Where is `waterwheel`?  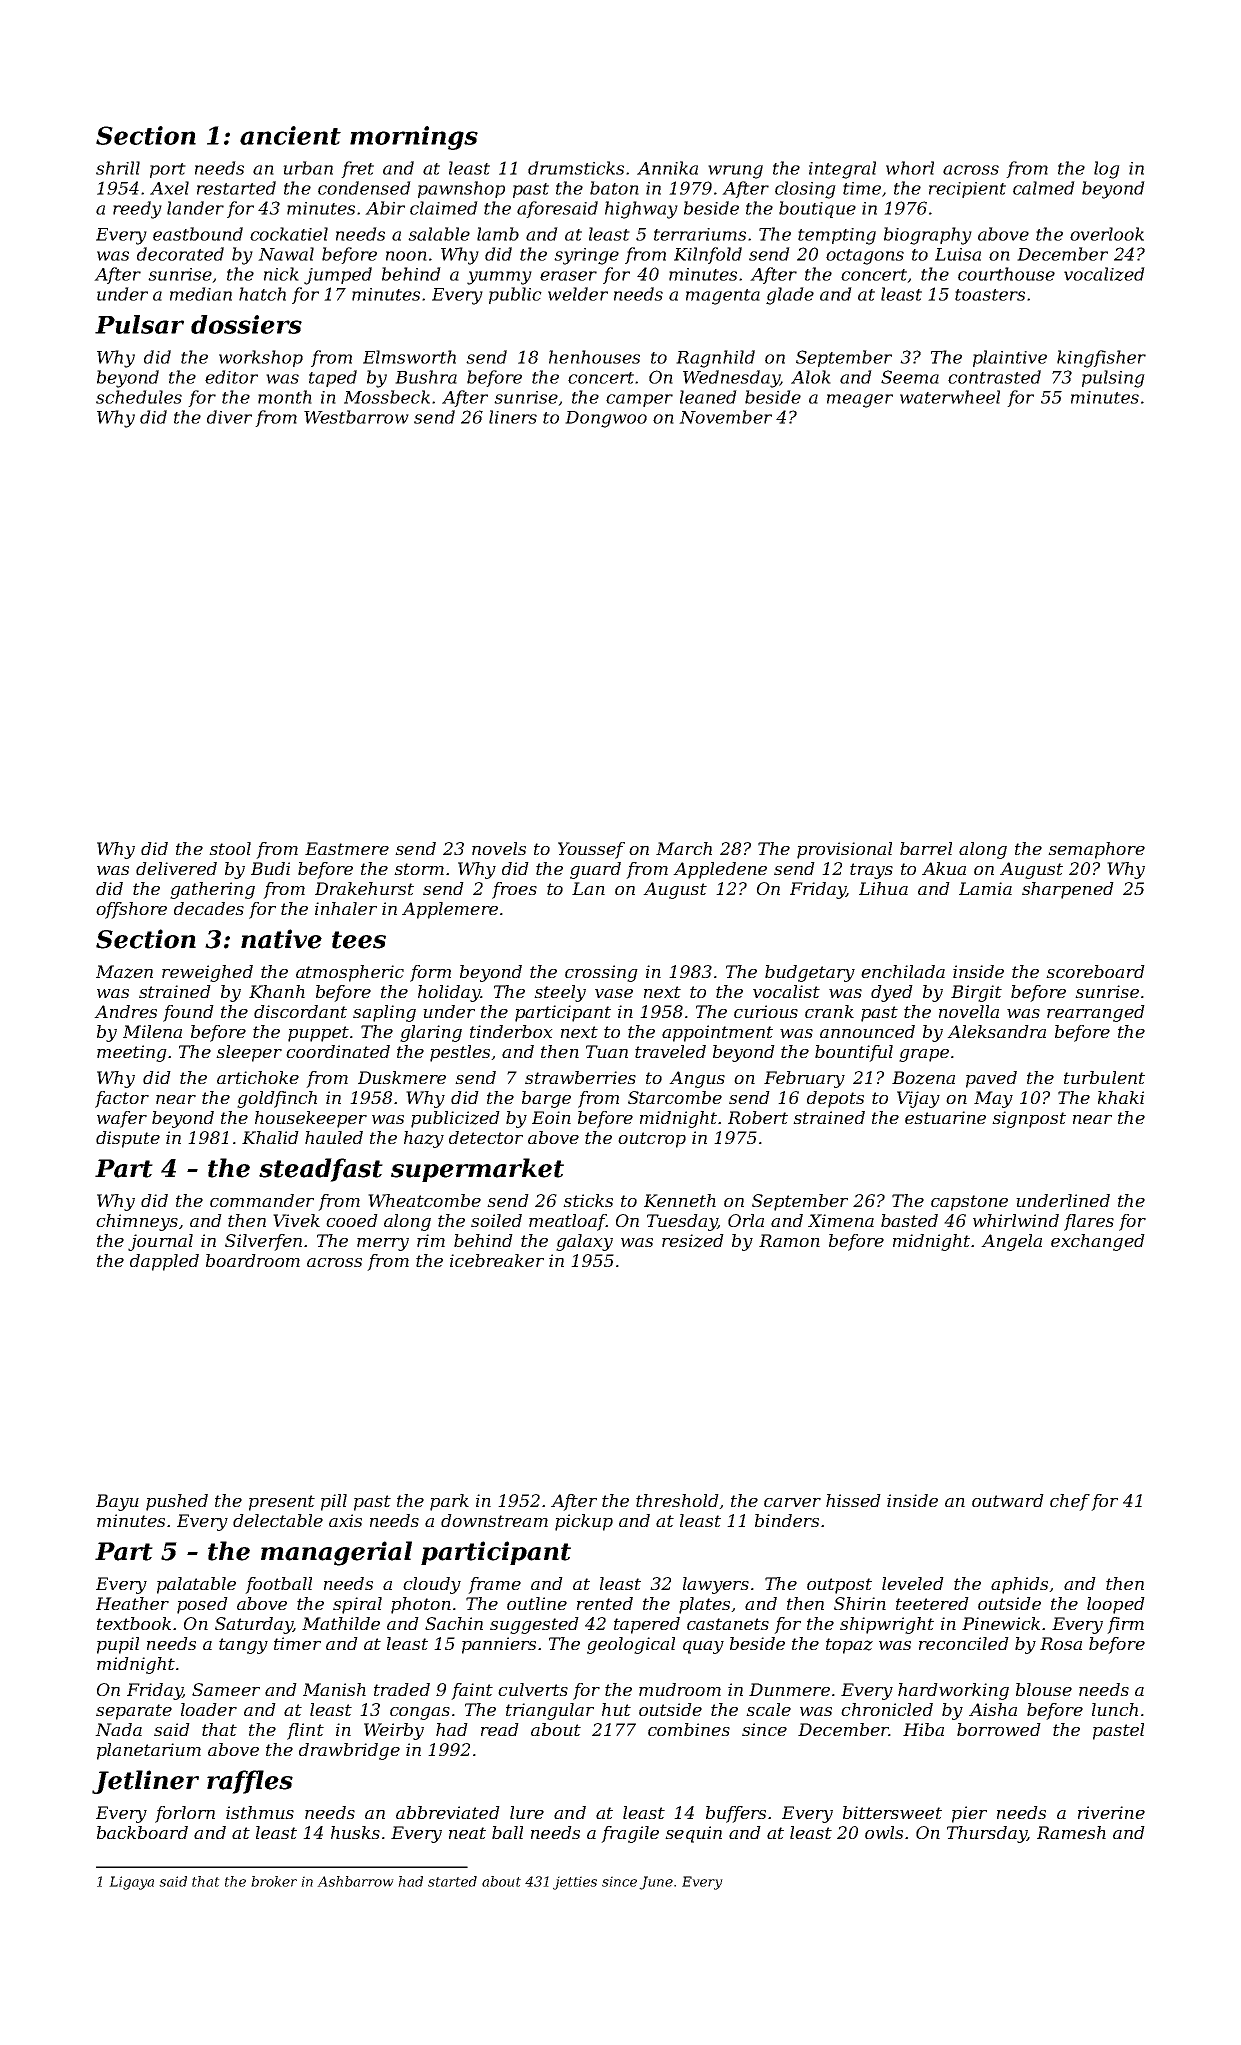
waterwheel is located at coordinates (950, 397).
